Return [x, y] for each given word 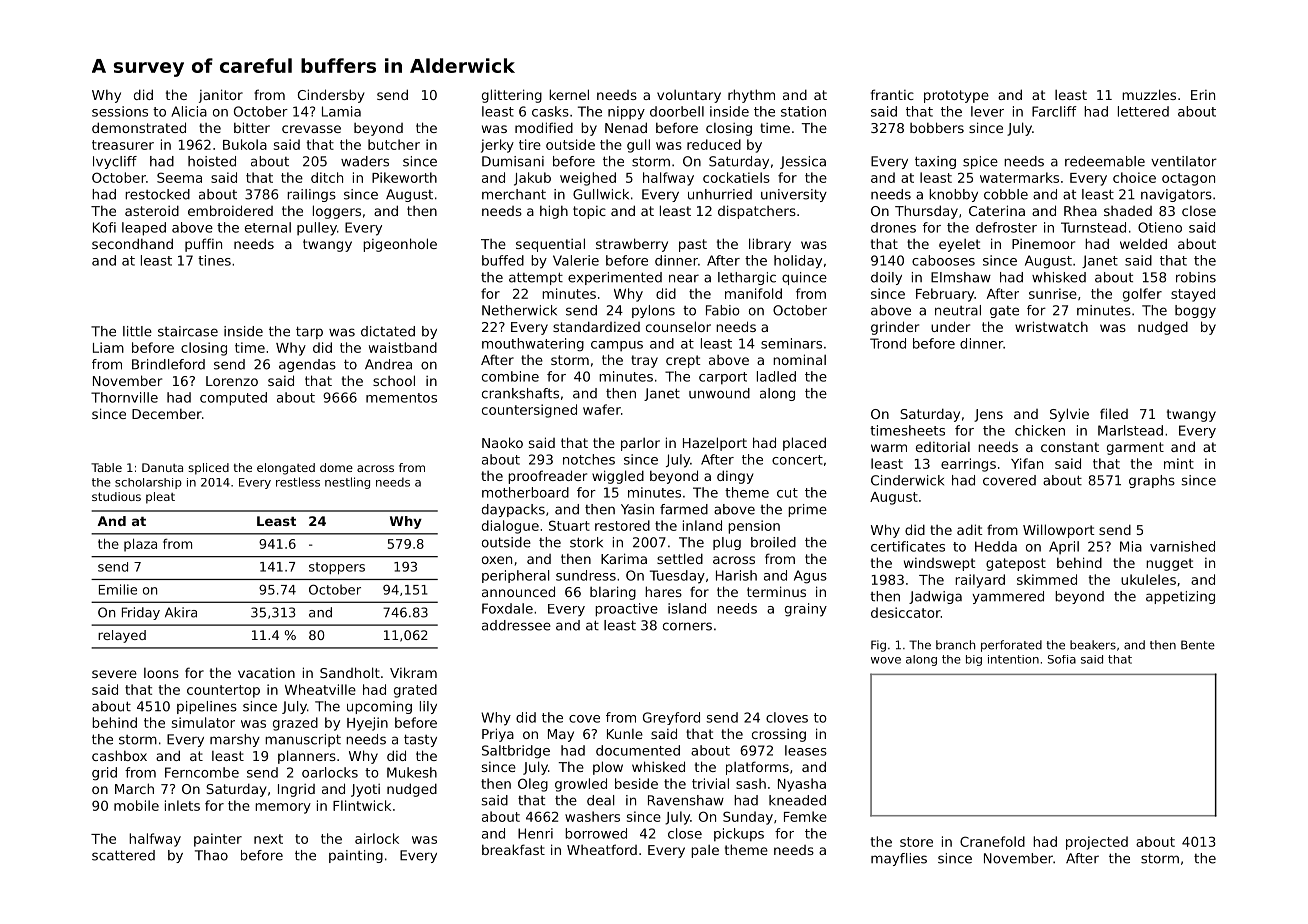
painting [356, 856]
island [687, 608]
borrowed [596, 833]
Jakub [532, 179]
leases [806, 750]
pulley [317, 229]
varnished [1182, 546]
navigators [1176, 195]
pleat [160, 498]
